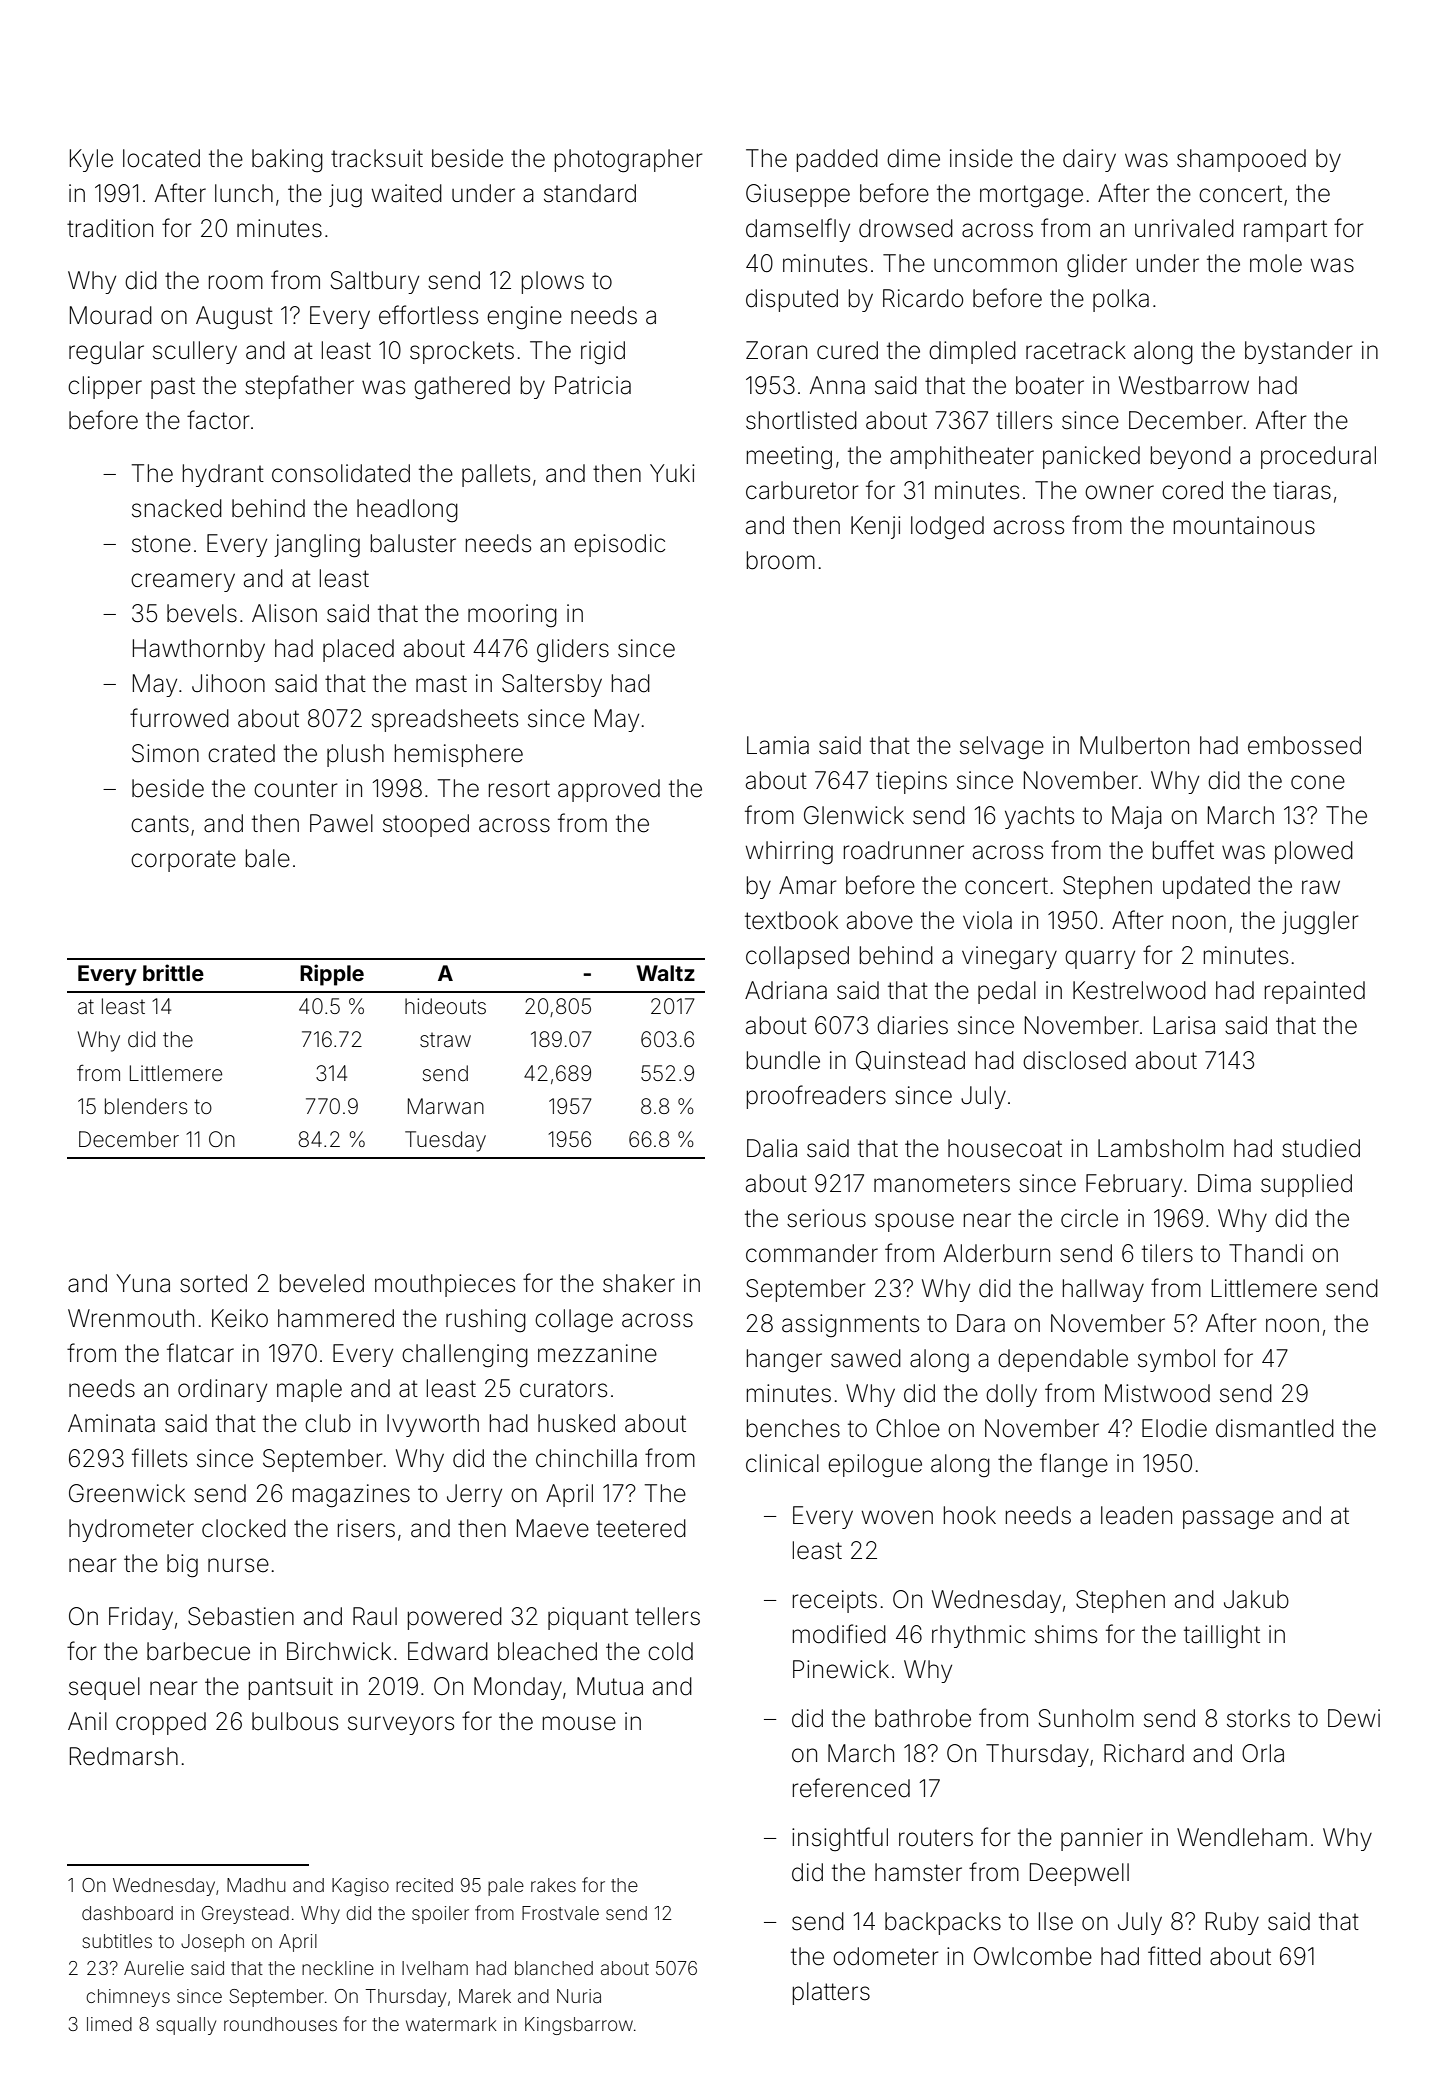 The width and height of the screenshot is (1450, 2100). What do you see at coordinates (553, 1885) in the screenshot?
I see `rakes` at bounding box center [553, 1885].
